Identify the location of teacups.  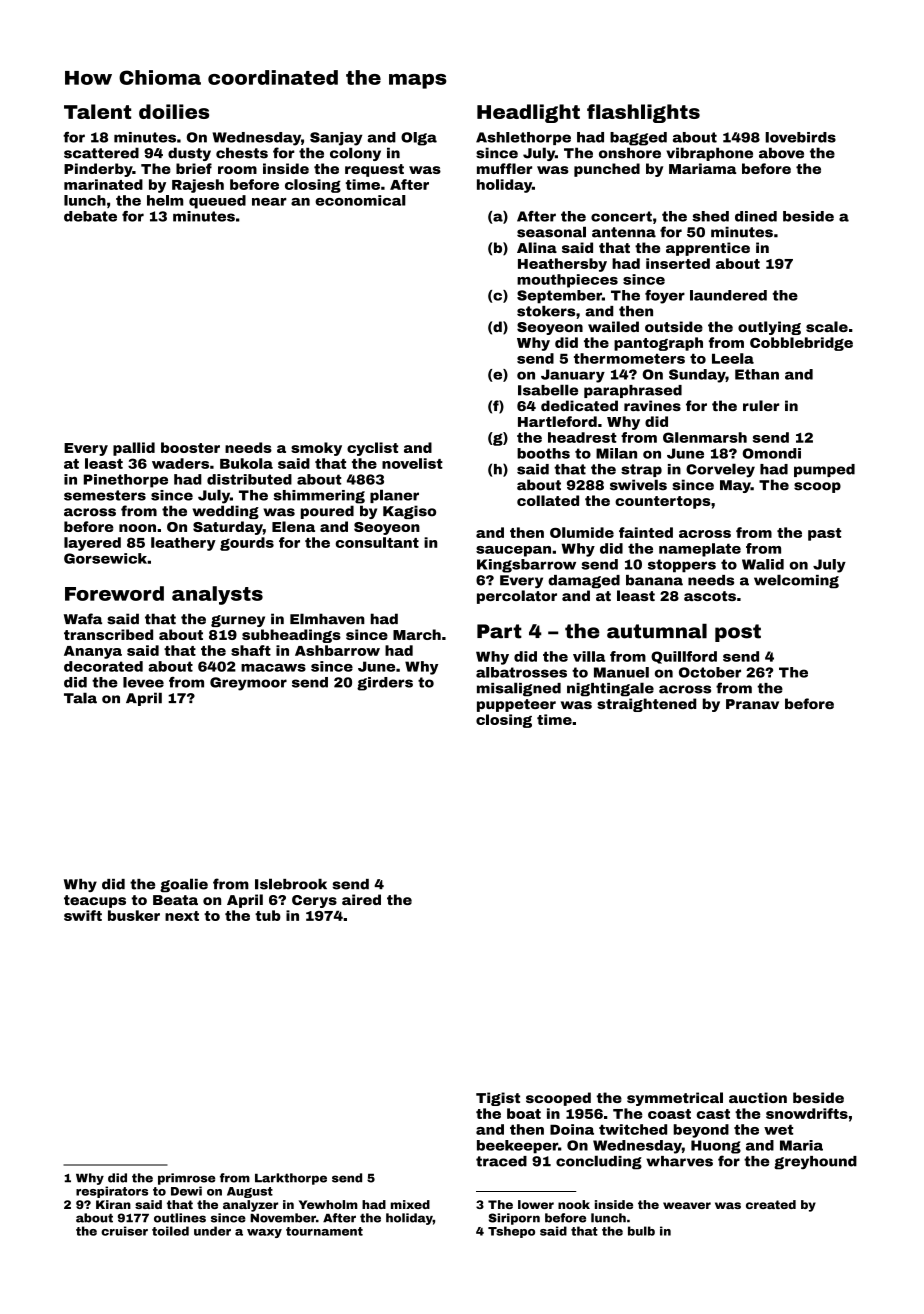
(95, 901).
